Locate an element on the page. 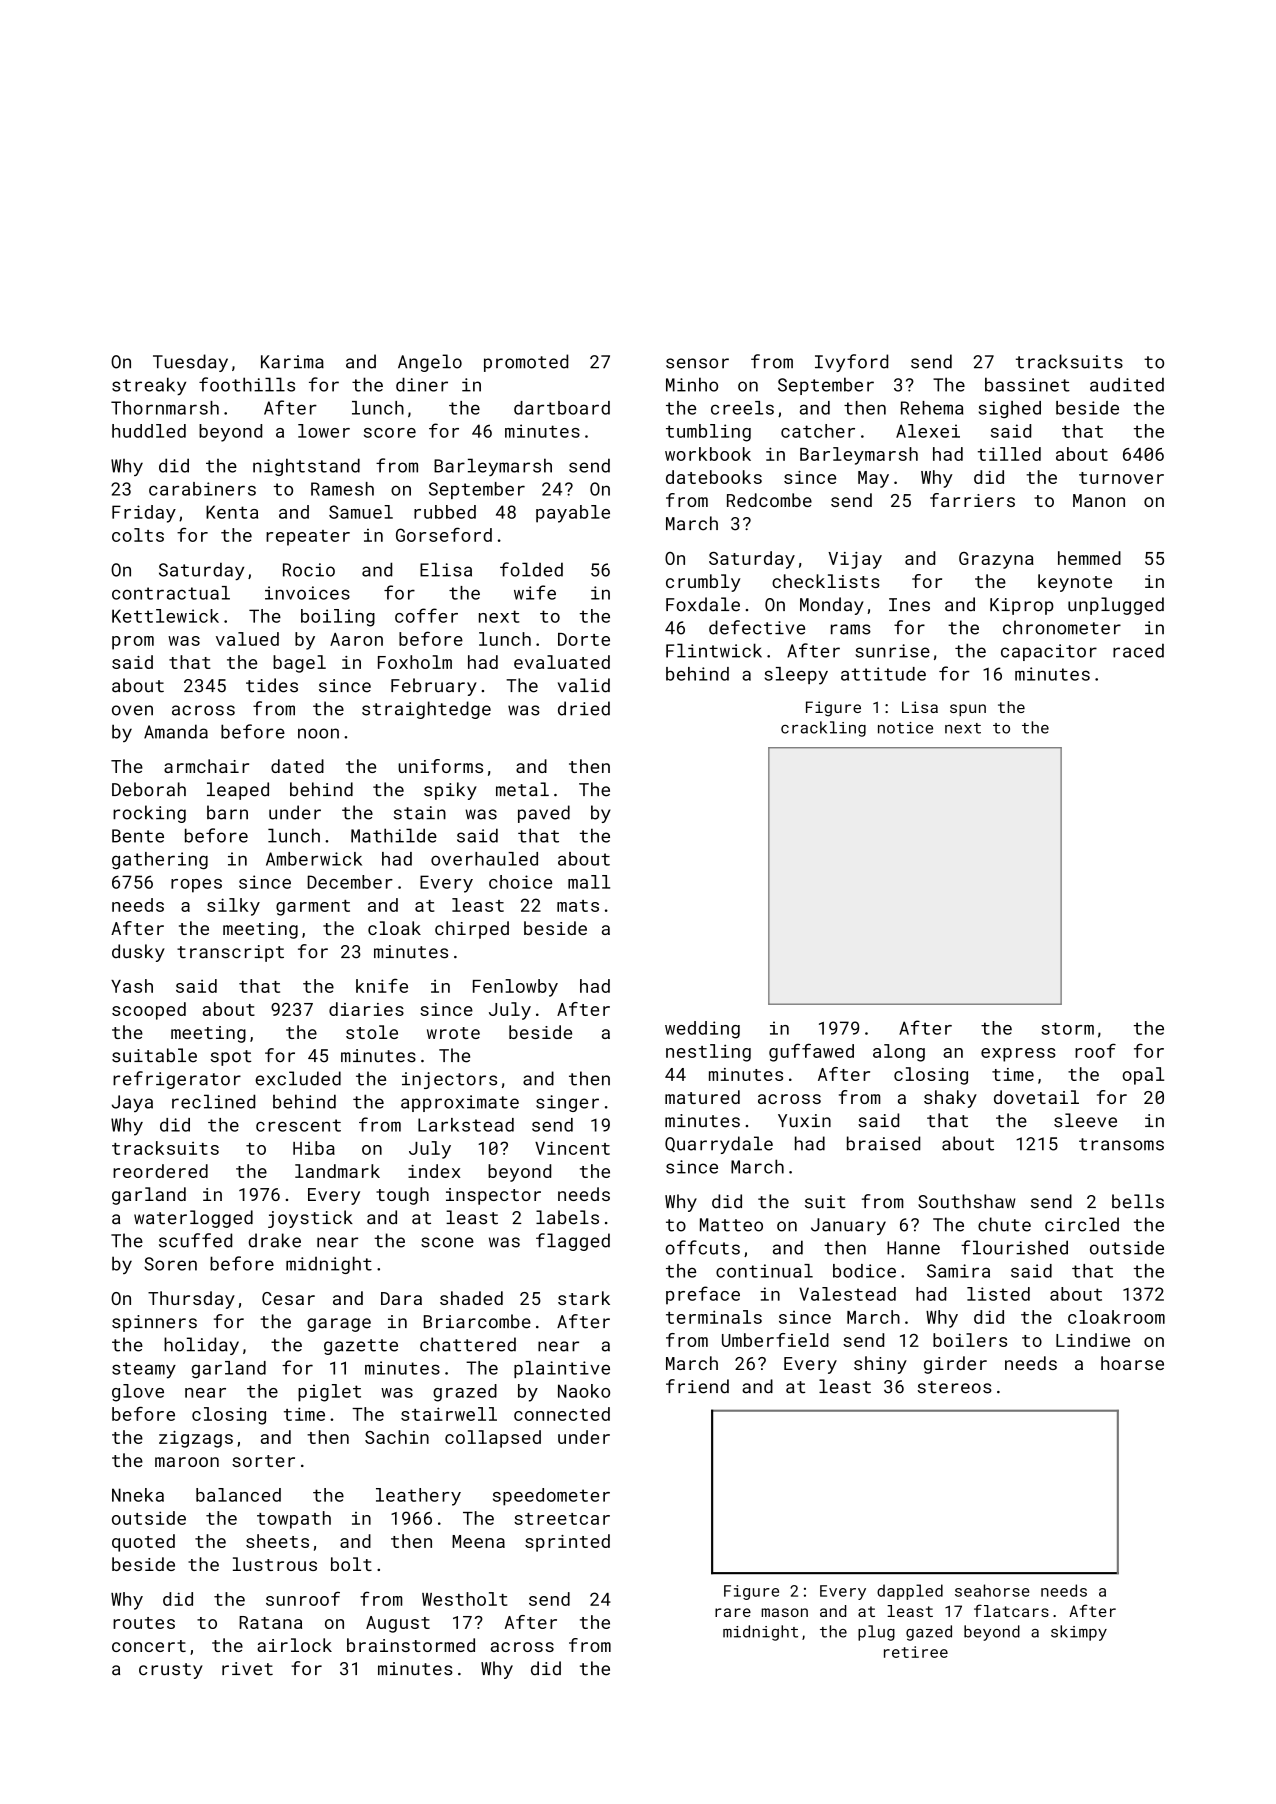 This document has width=1276, height=1804. notice is located at coordinates (905, 728).
